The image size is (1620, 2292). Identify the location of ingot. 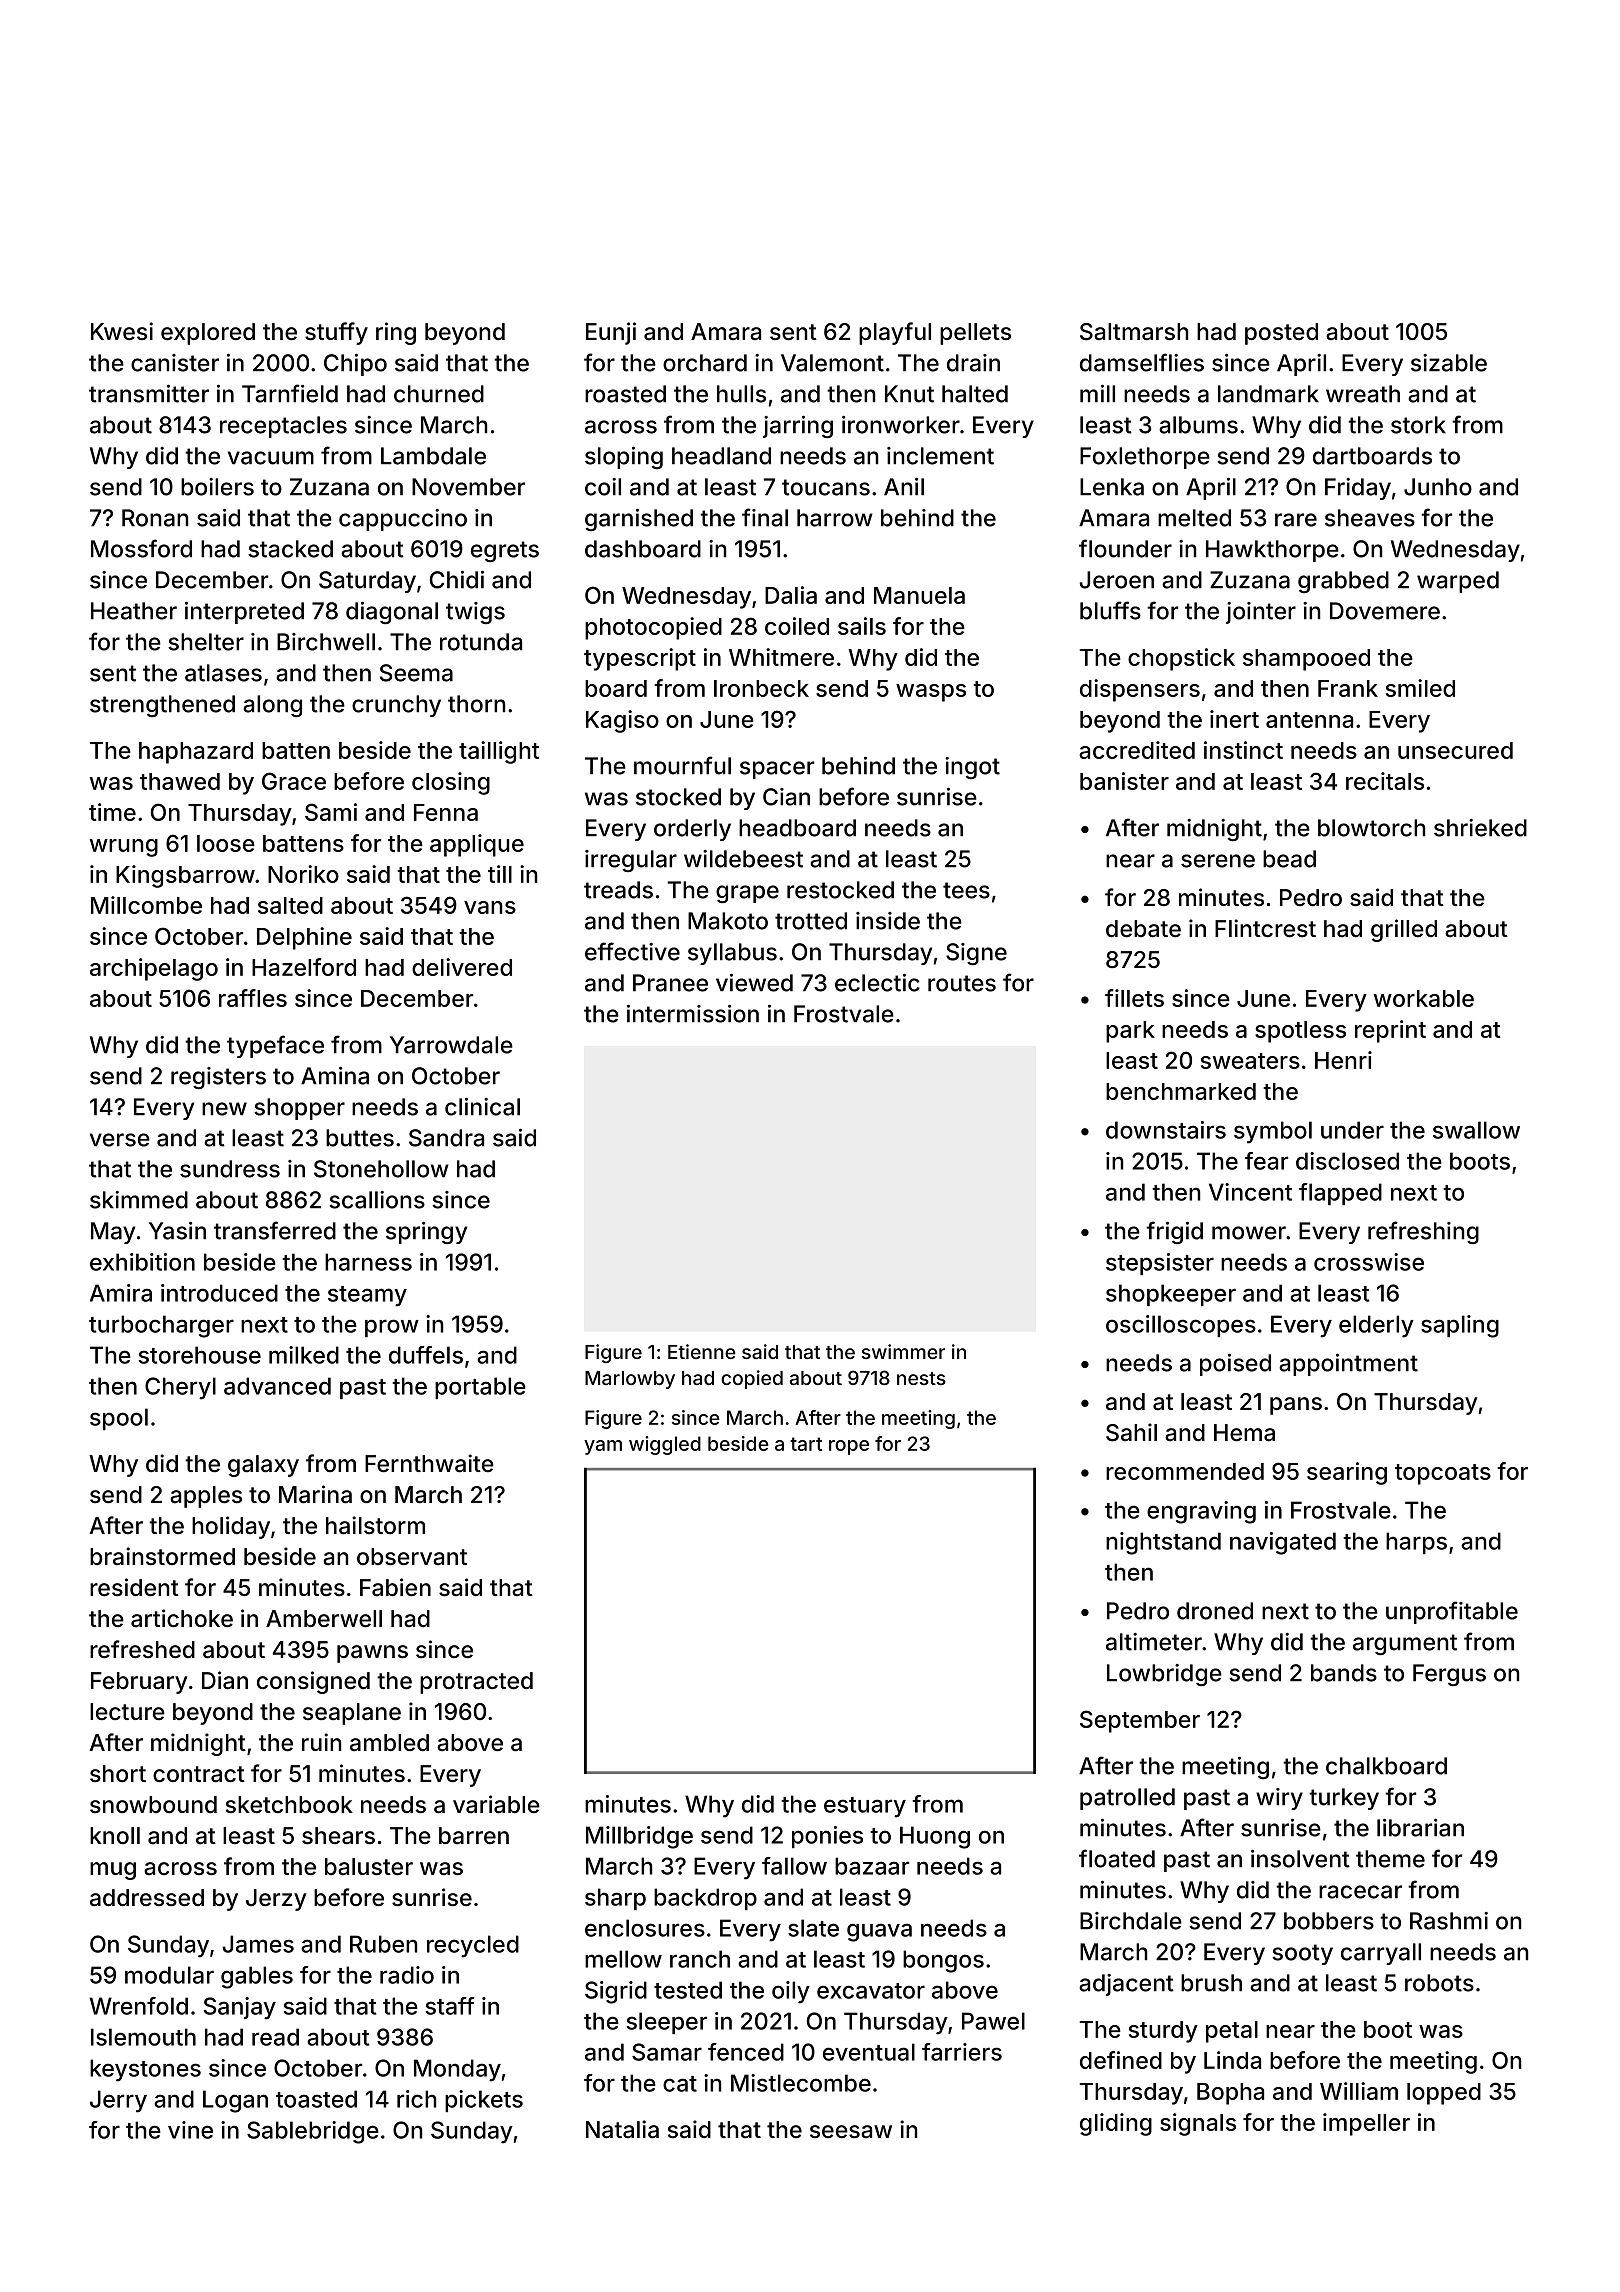
(972, 768).
